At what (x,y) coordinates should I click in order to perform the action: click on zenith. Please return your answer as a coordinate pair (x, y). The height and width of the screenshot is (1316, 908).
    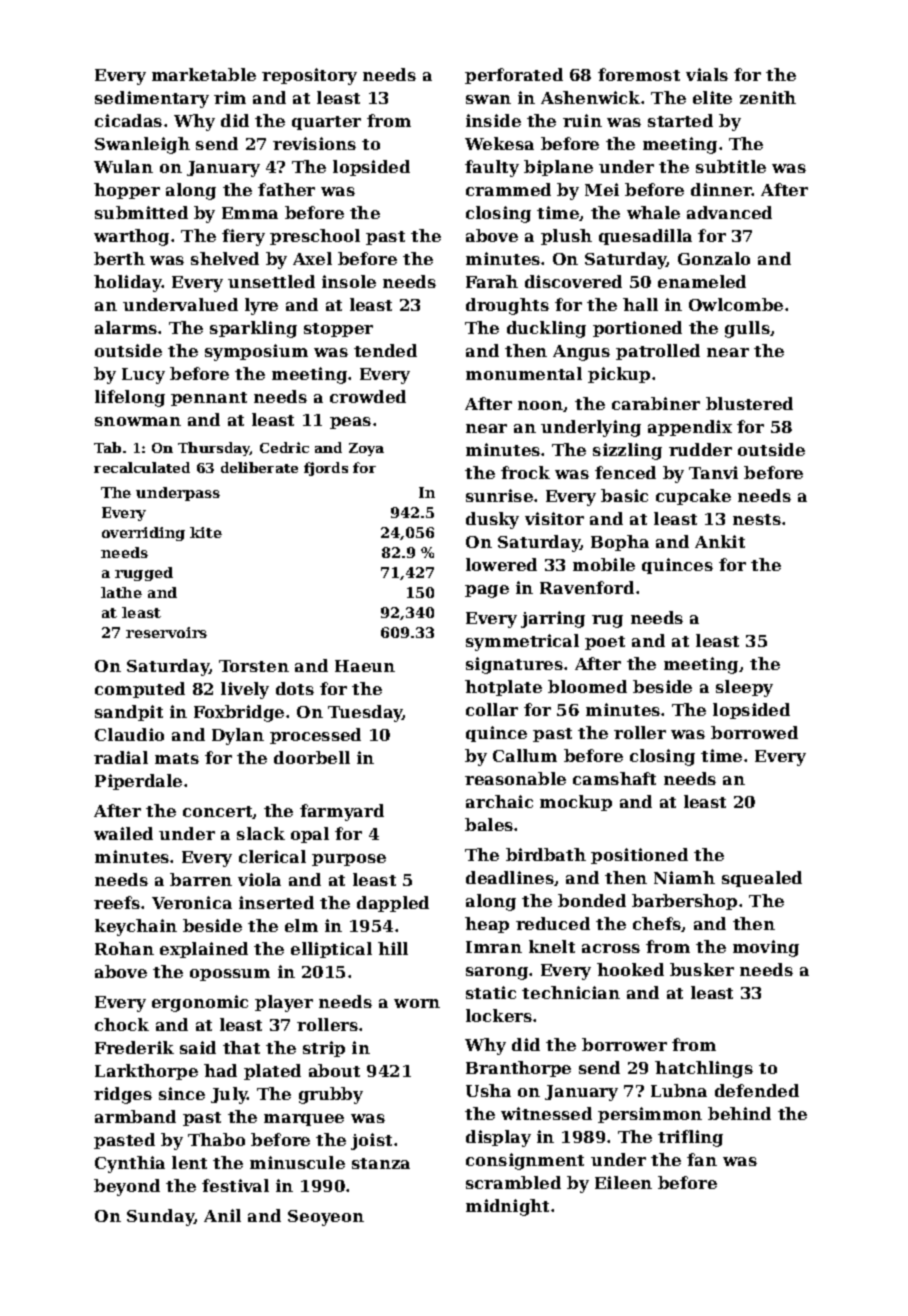
    Looking at the image, I should click on (768, 97).
